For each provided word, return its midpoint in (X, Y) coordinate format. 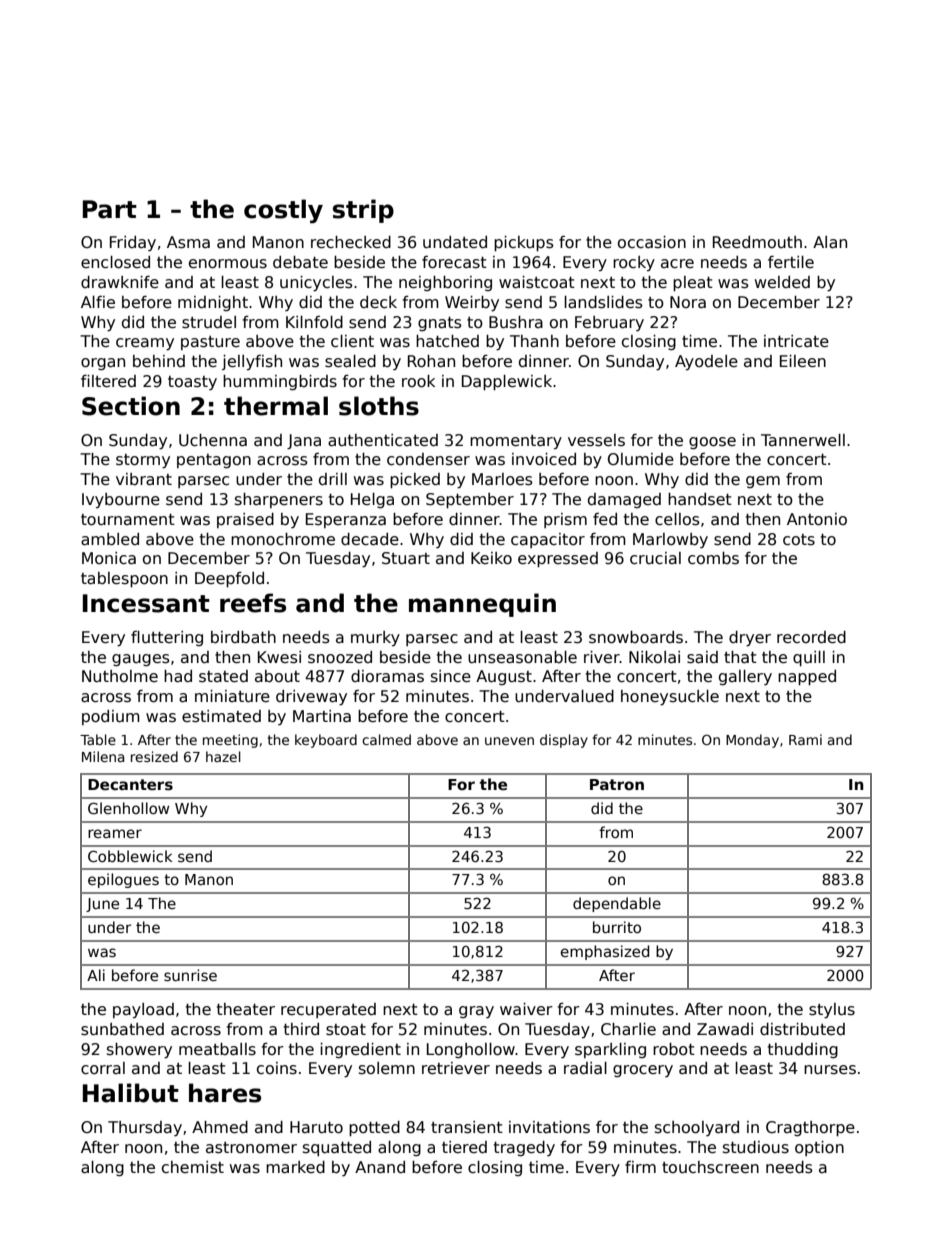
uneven (509, 741)
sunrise (190, 975)
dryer (750, 639)
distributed (802, 1029)
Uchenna (213, 440)
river (602, 657)
